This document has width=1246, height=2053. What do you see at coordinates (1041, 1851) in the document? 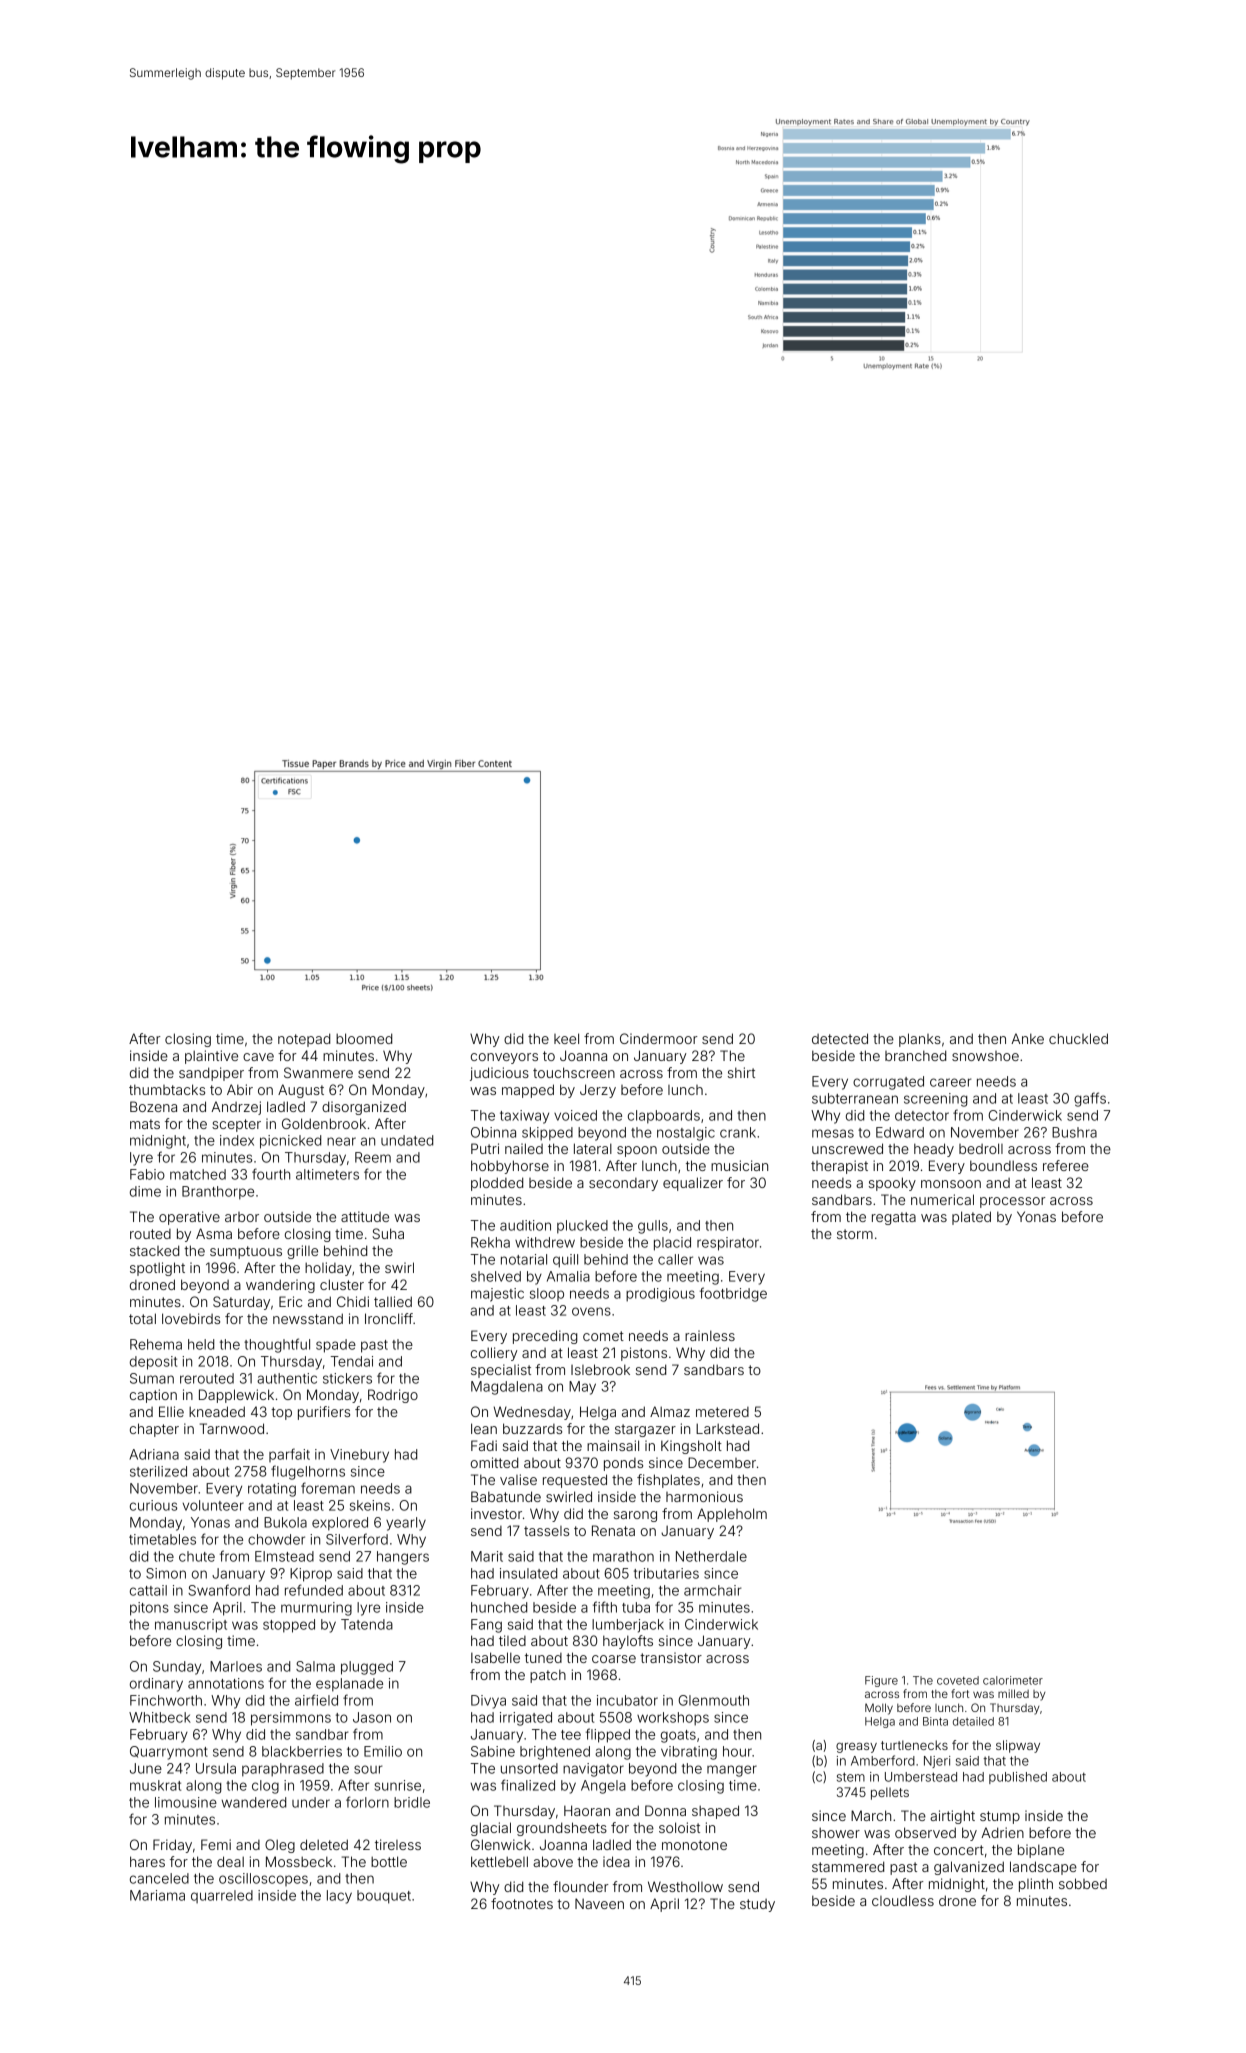
I see `biplane` at bounding box center [1041, 1851].
